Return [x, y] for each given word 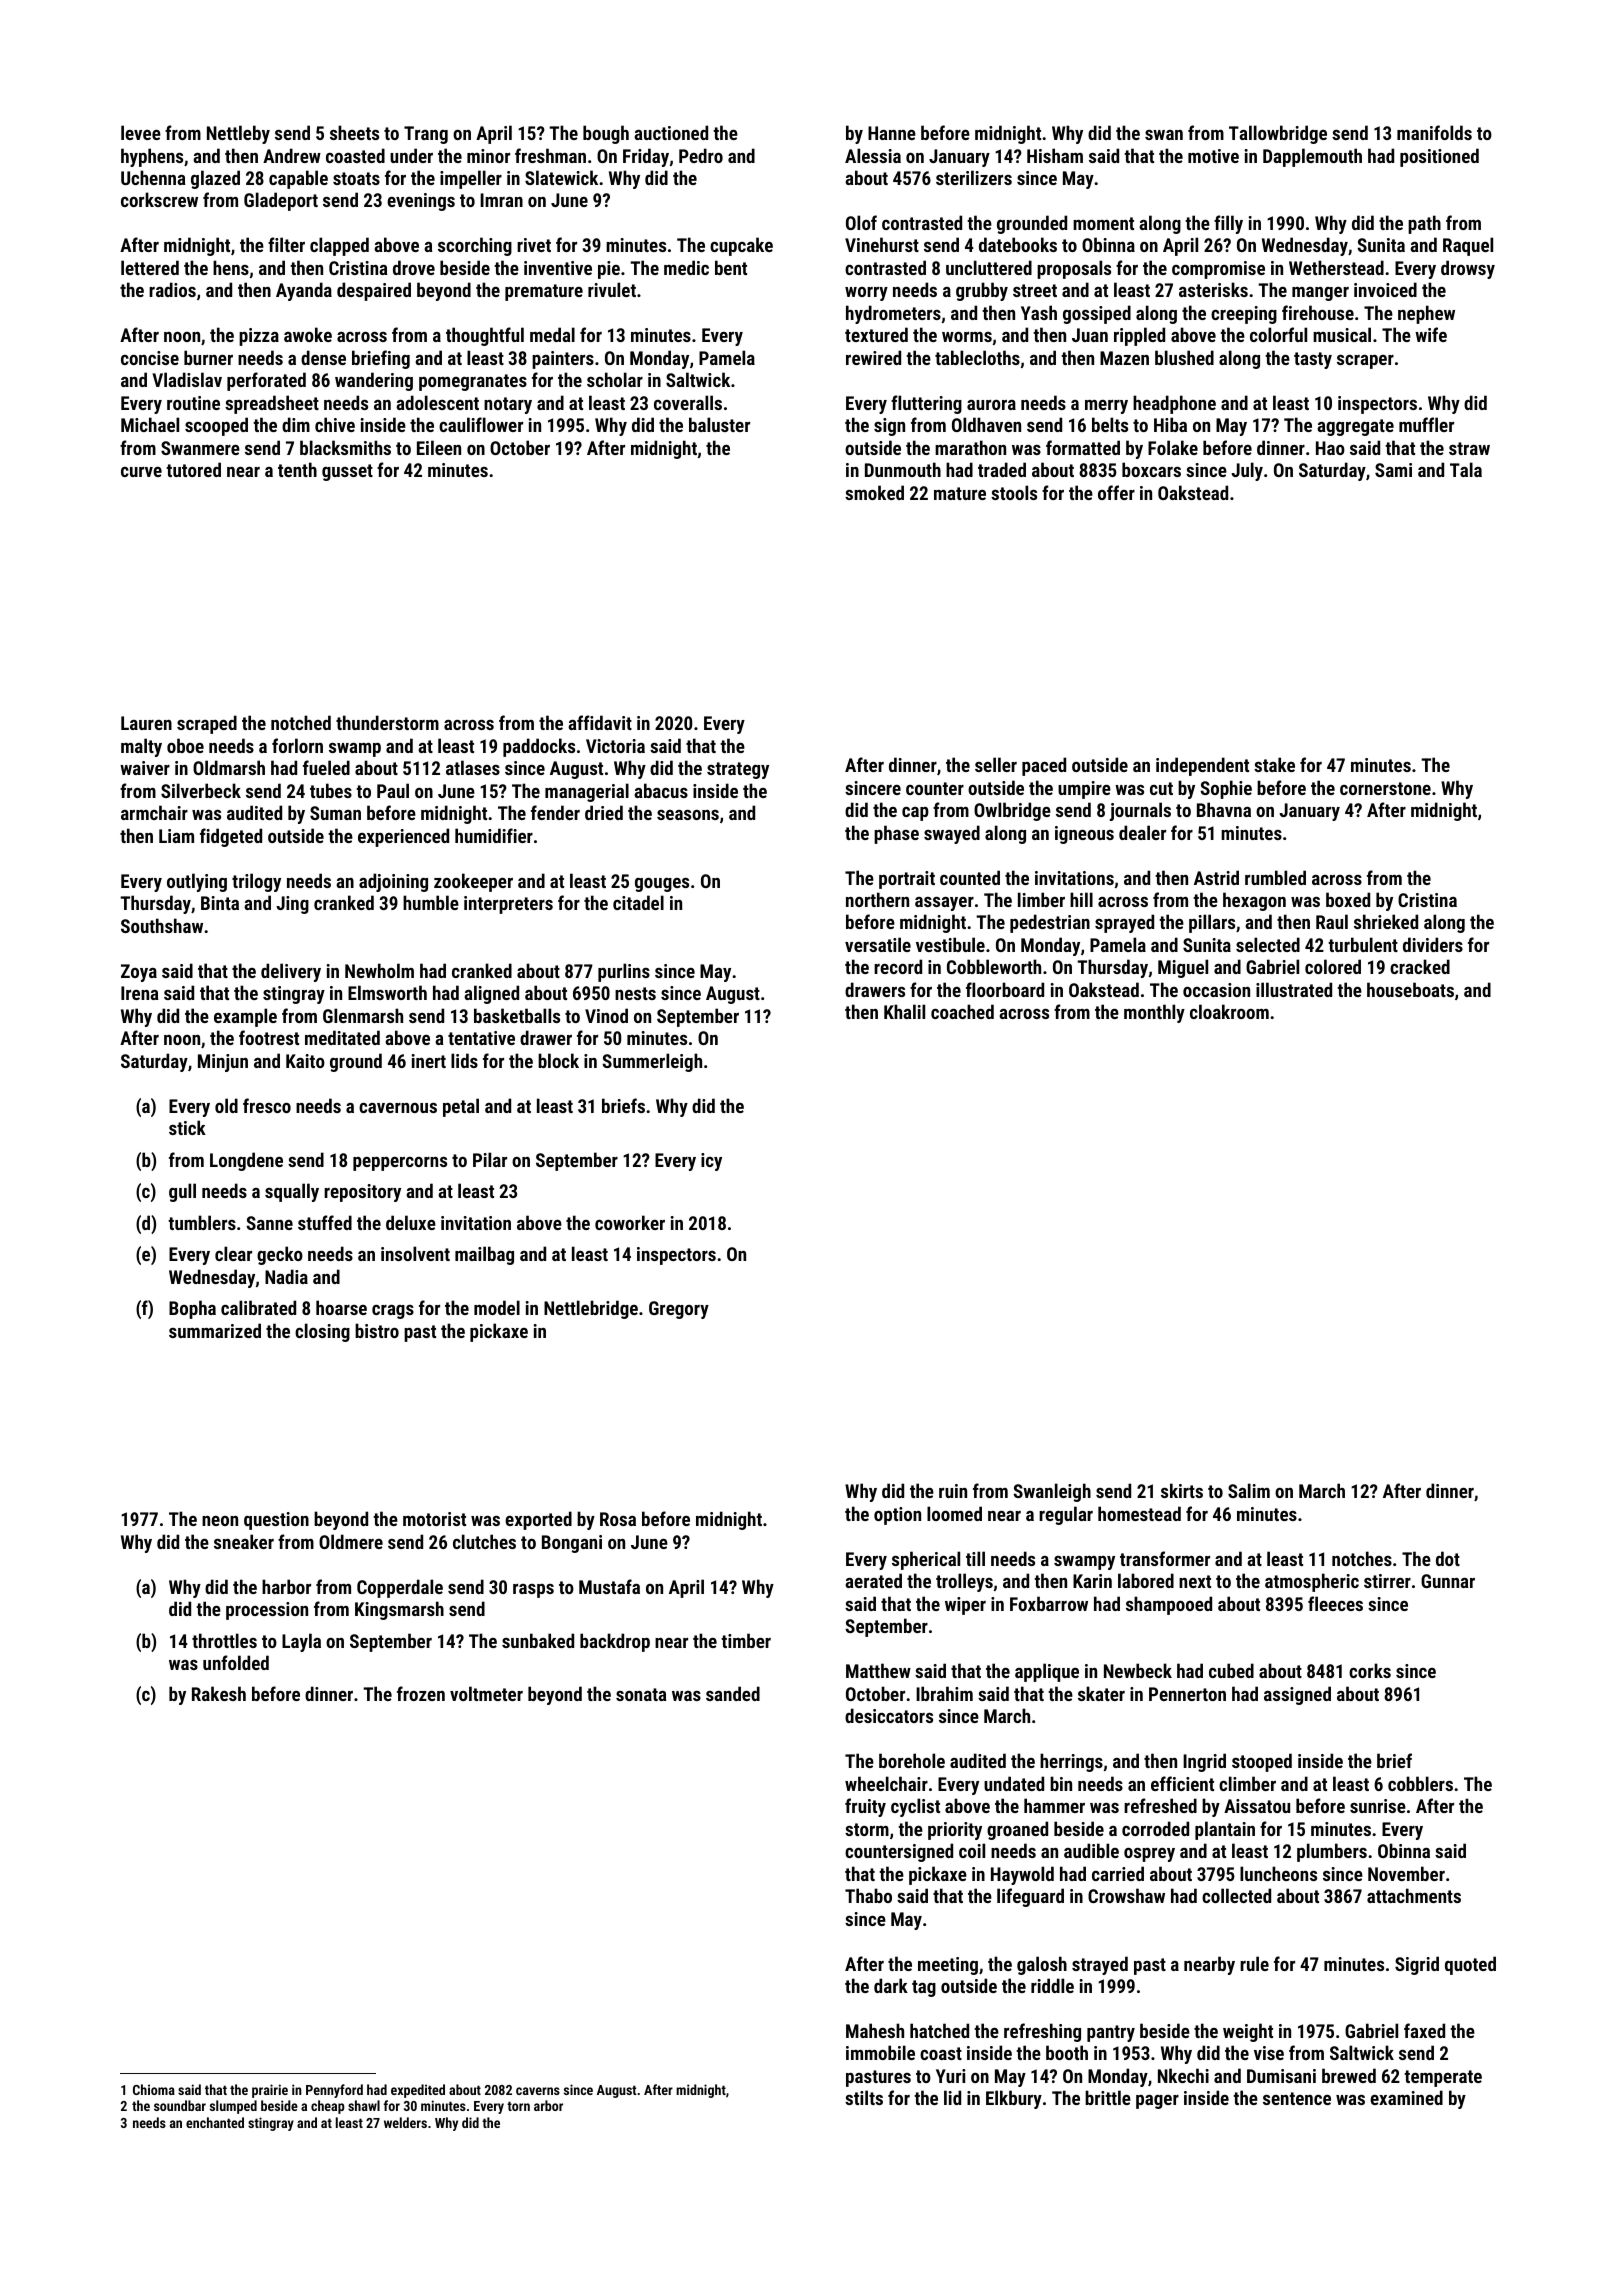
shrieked [1386, 921]
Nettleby [238, 134]
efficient [1182, 1783]
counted [970, 877]
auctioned [671, 132]
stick [187, 1127]
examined [1406, 2097]
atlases [473, 767]
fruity [865, 1807]
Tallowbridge [1278, 134]
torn [518, 2106]
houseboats [1410, 989]
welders [405, 2122]
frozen [421, 1693]
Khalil [904, 1011]
